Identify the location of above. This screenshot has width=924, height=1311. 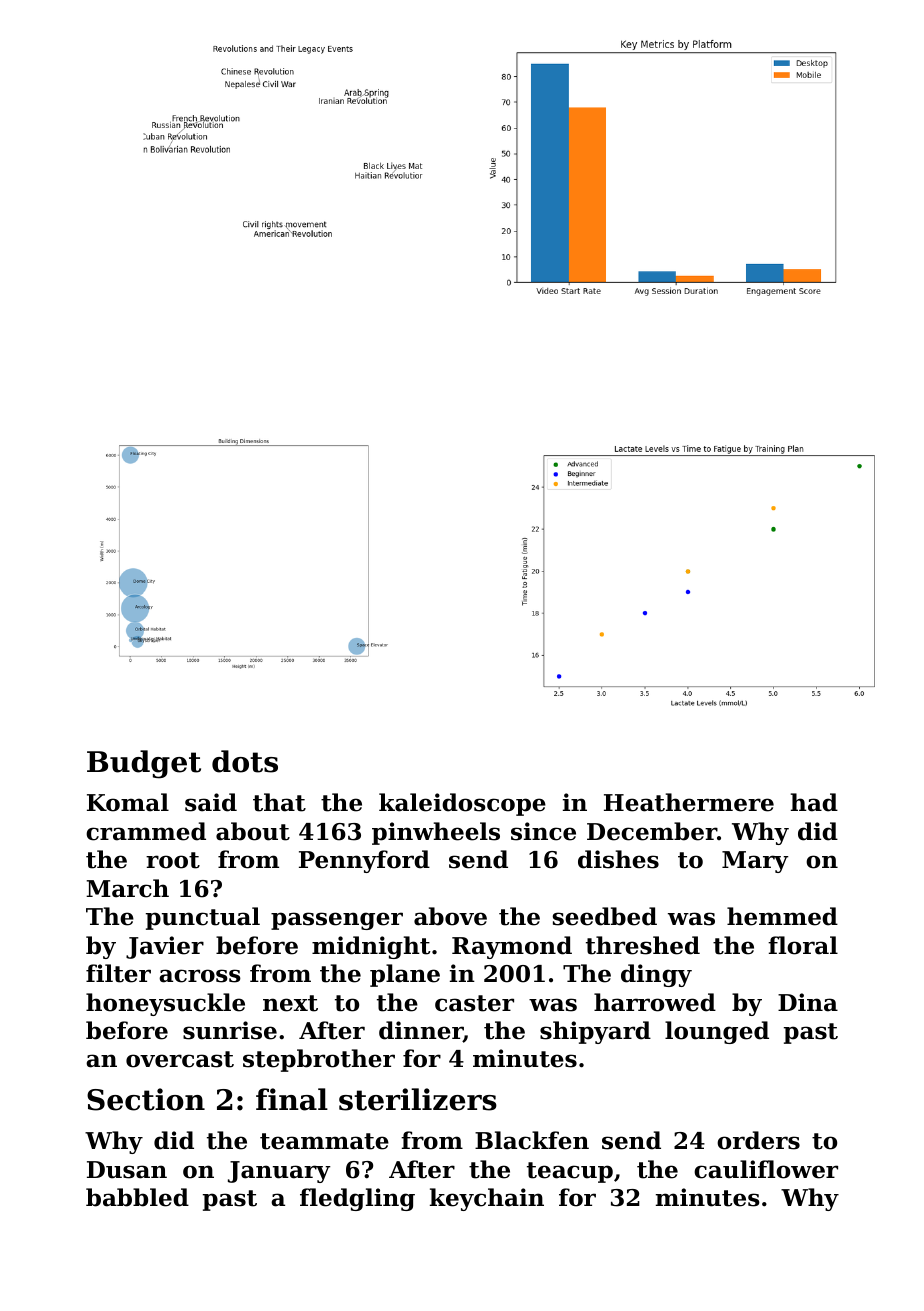
(450, 916).
